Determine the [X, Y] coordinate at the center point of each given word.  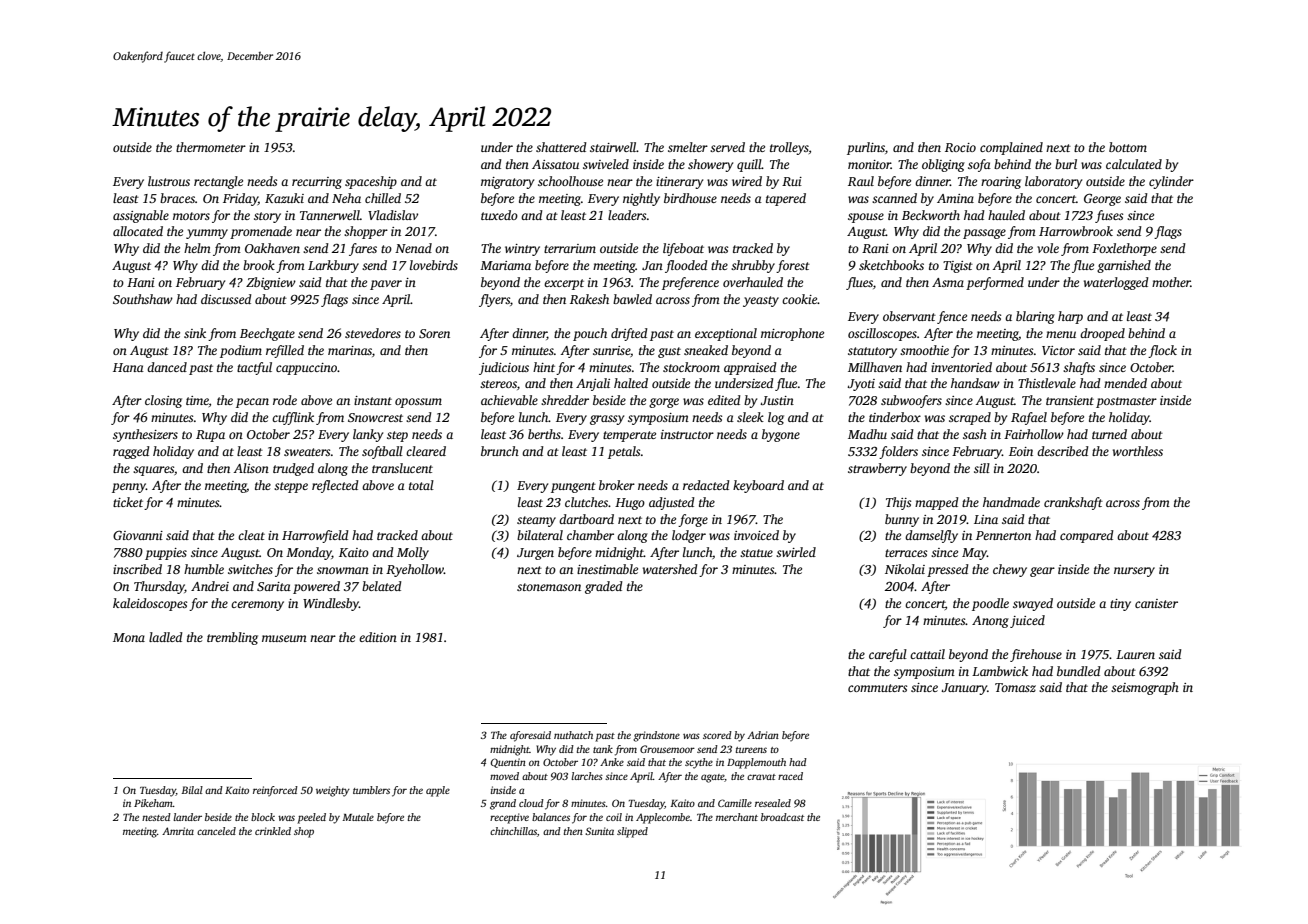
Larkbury [333, 266]
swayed [1033, 604]
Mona [129, 637]
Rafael [1029, 418]
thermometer [211, 147]
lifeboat [683, 249]
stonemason [549, 587]
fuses [1109, 216]
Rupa [210, 436]
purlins [866, 148]
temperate [629, 436]
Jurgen [535, 554]
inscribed [137, 569]
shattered [561, 147]
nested [156, 817]
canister [1156, 603]
